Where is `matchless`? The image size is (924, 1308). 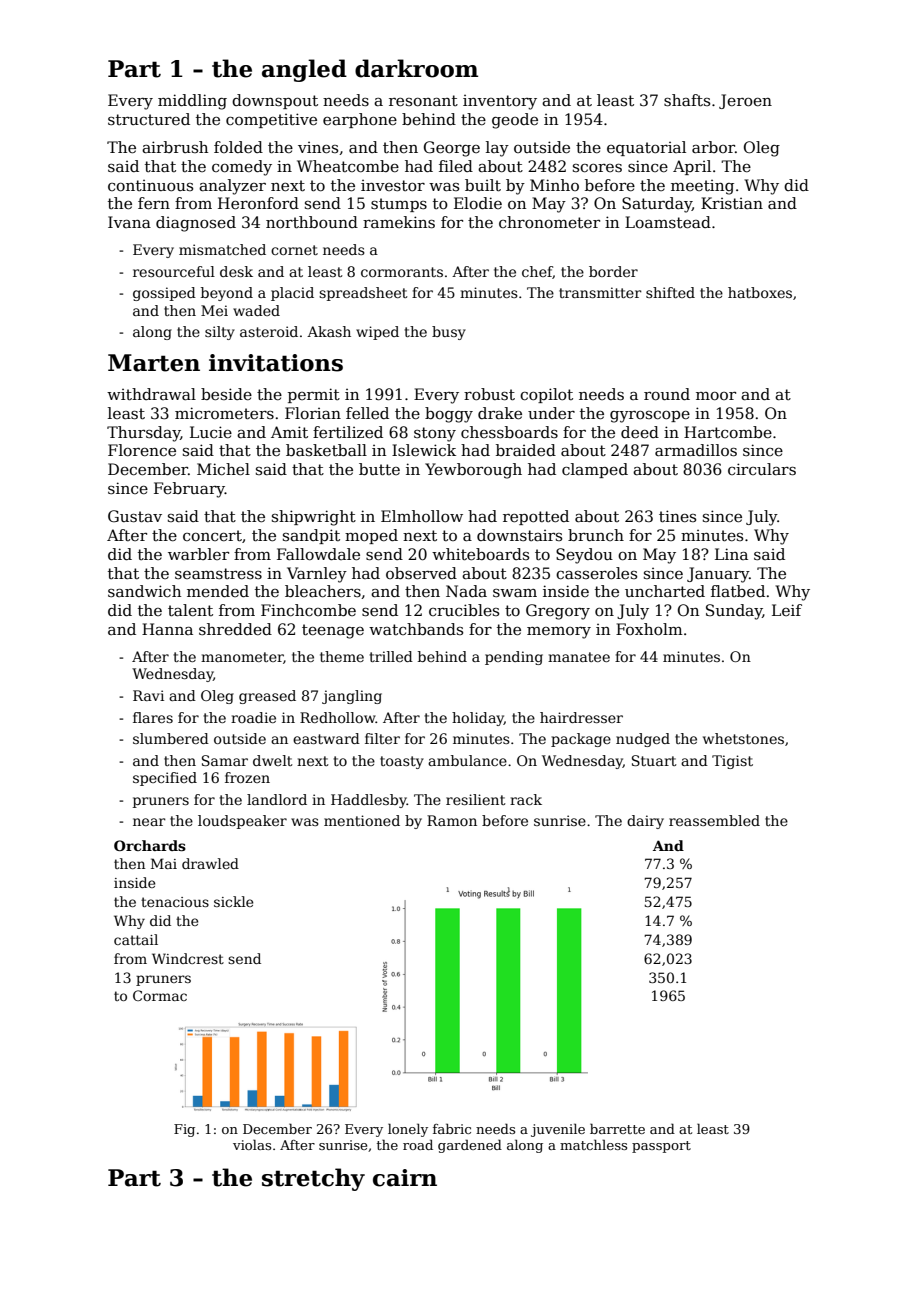 matchless is located at coordinates (593, 1144).
